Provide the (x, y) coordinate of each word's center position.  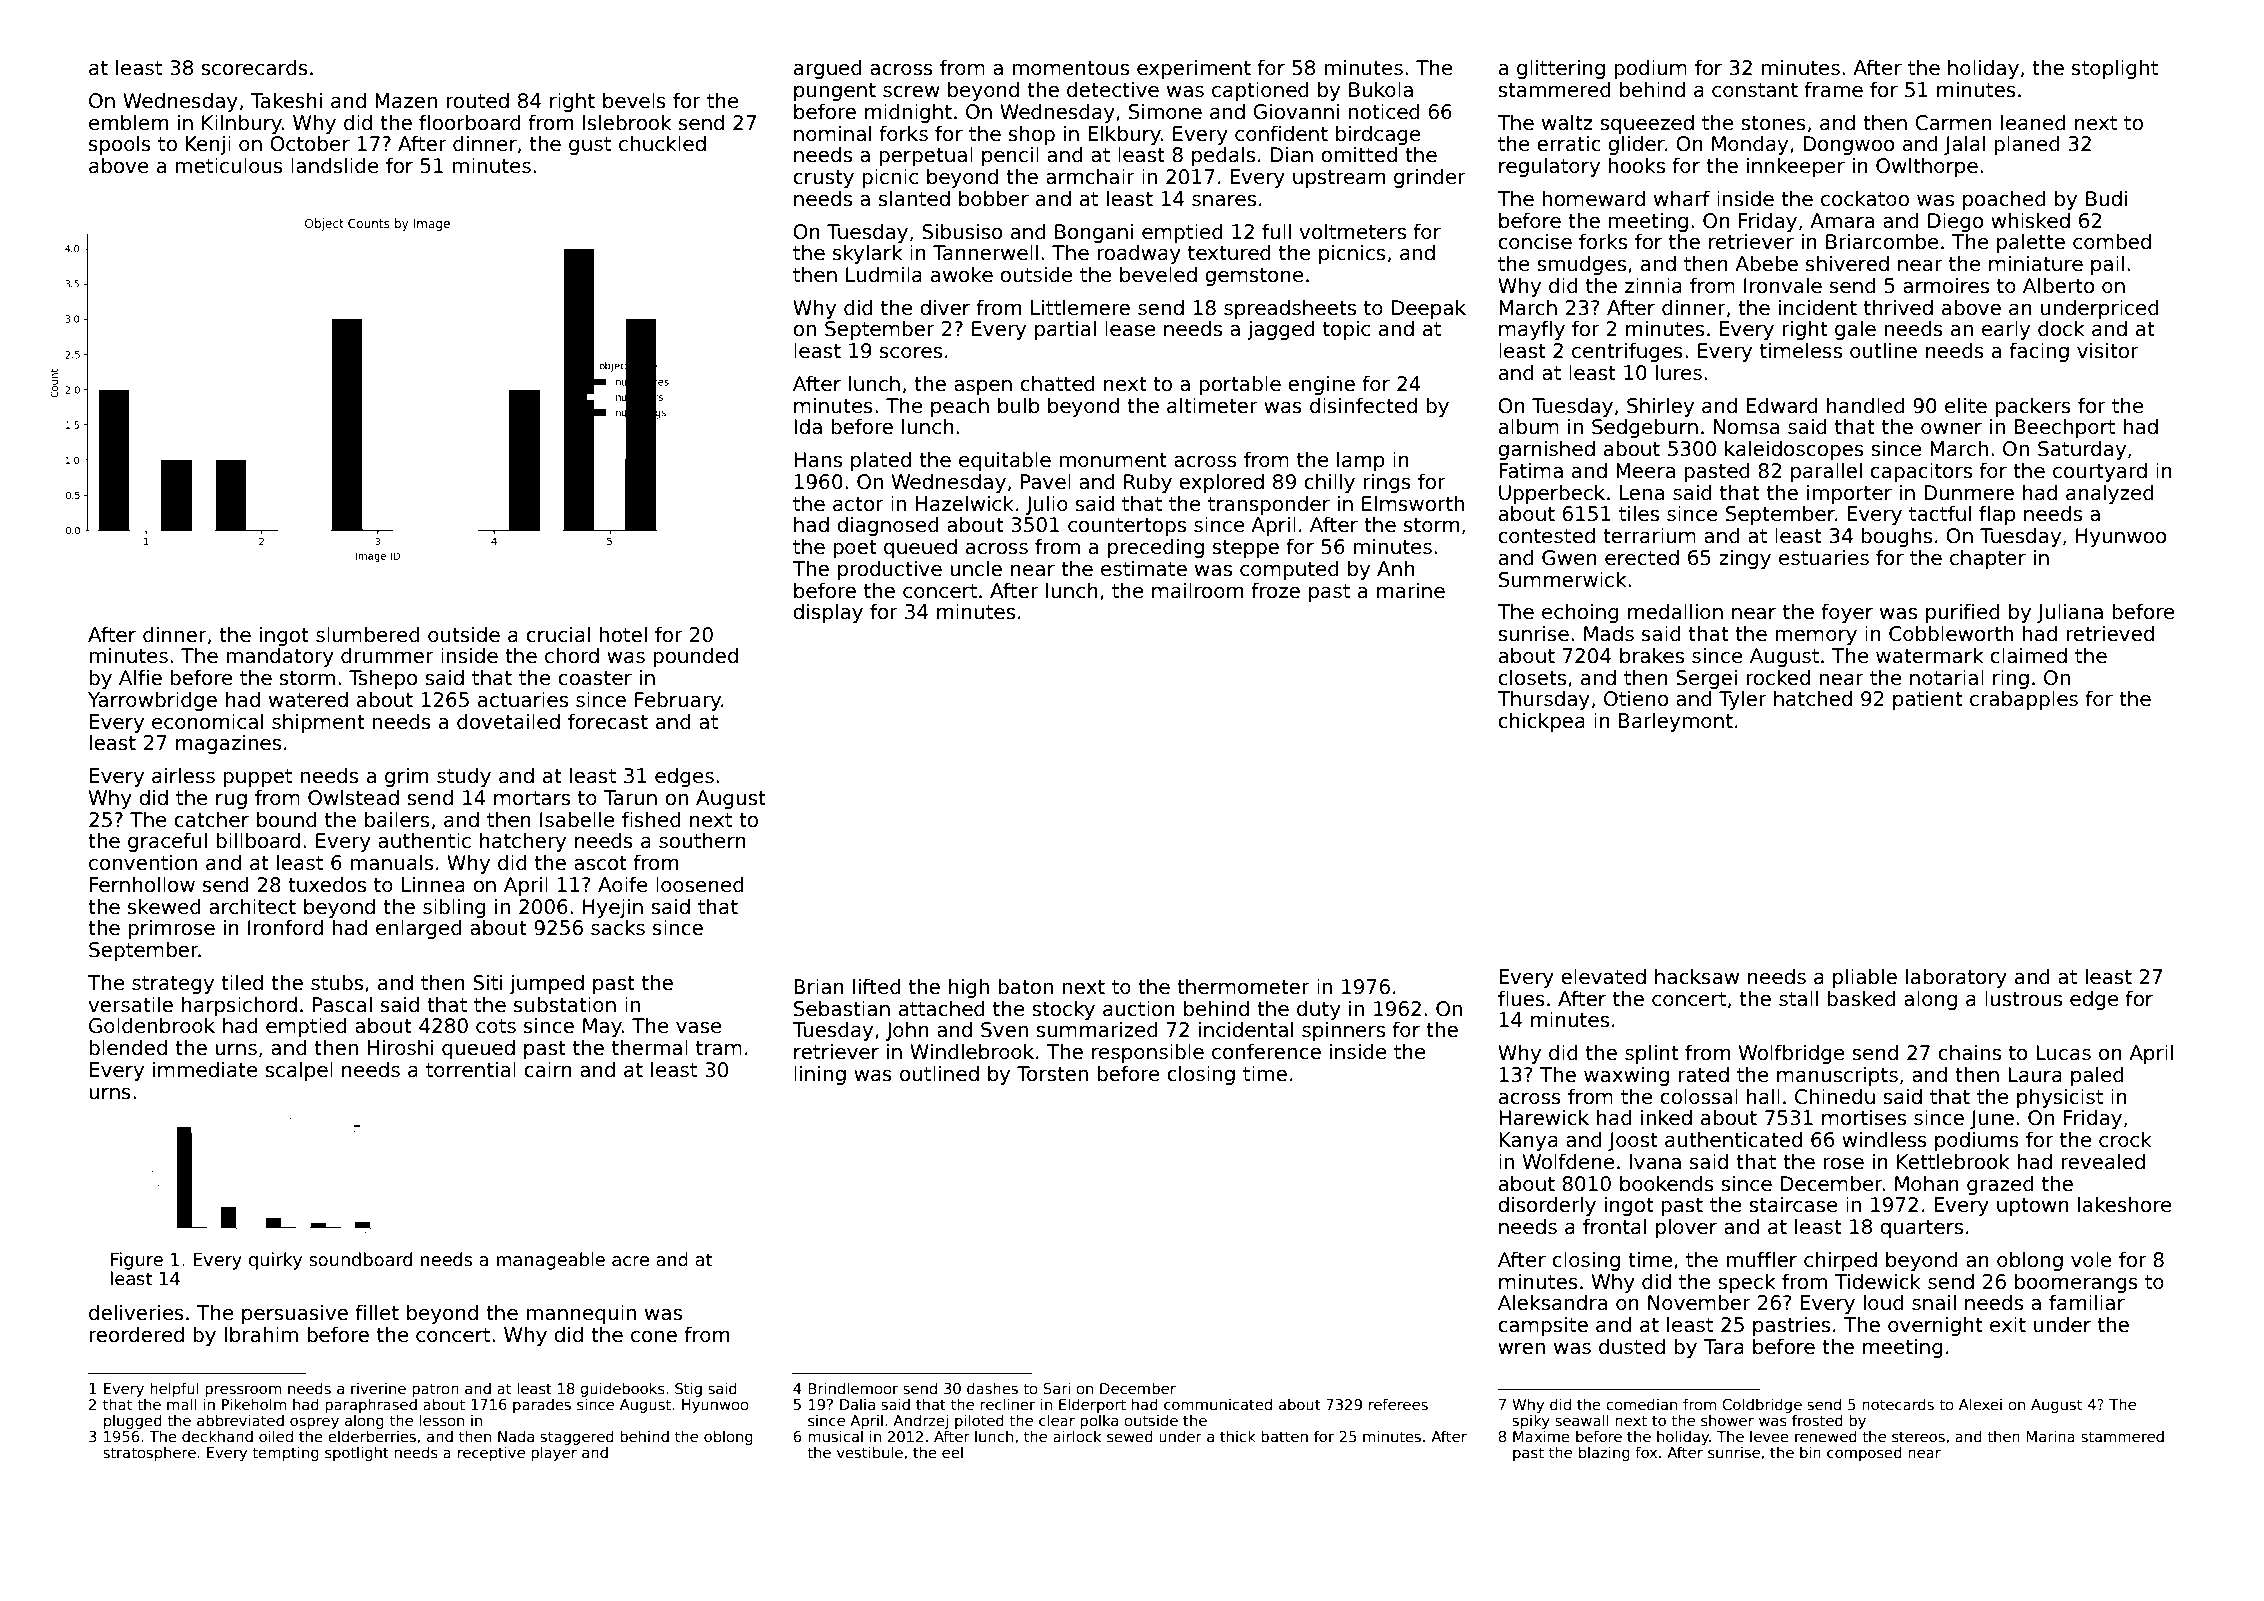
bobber (994, 198)
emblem (128, 122)
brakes (1652, 655)
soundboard (360, 1259)
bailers (397, 819)
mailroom (1197, 590)
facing (2039, 352)
